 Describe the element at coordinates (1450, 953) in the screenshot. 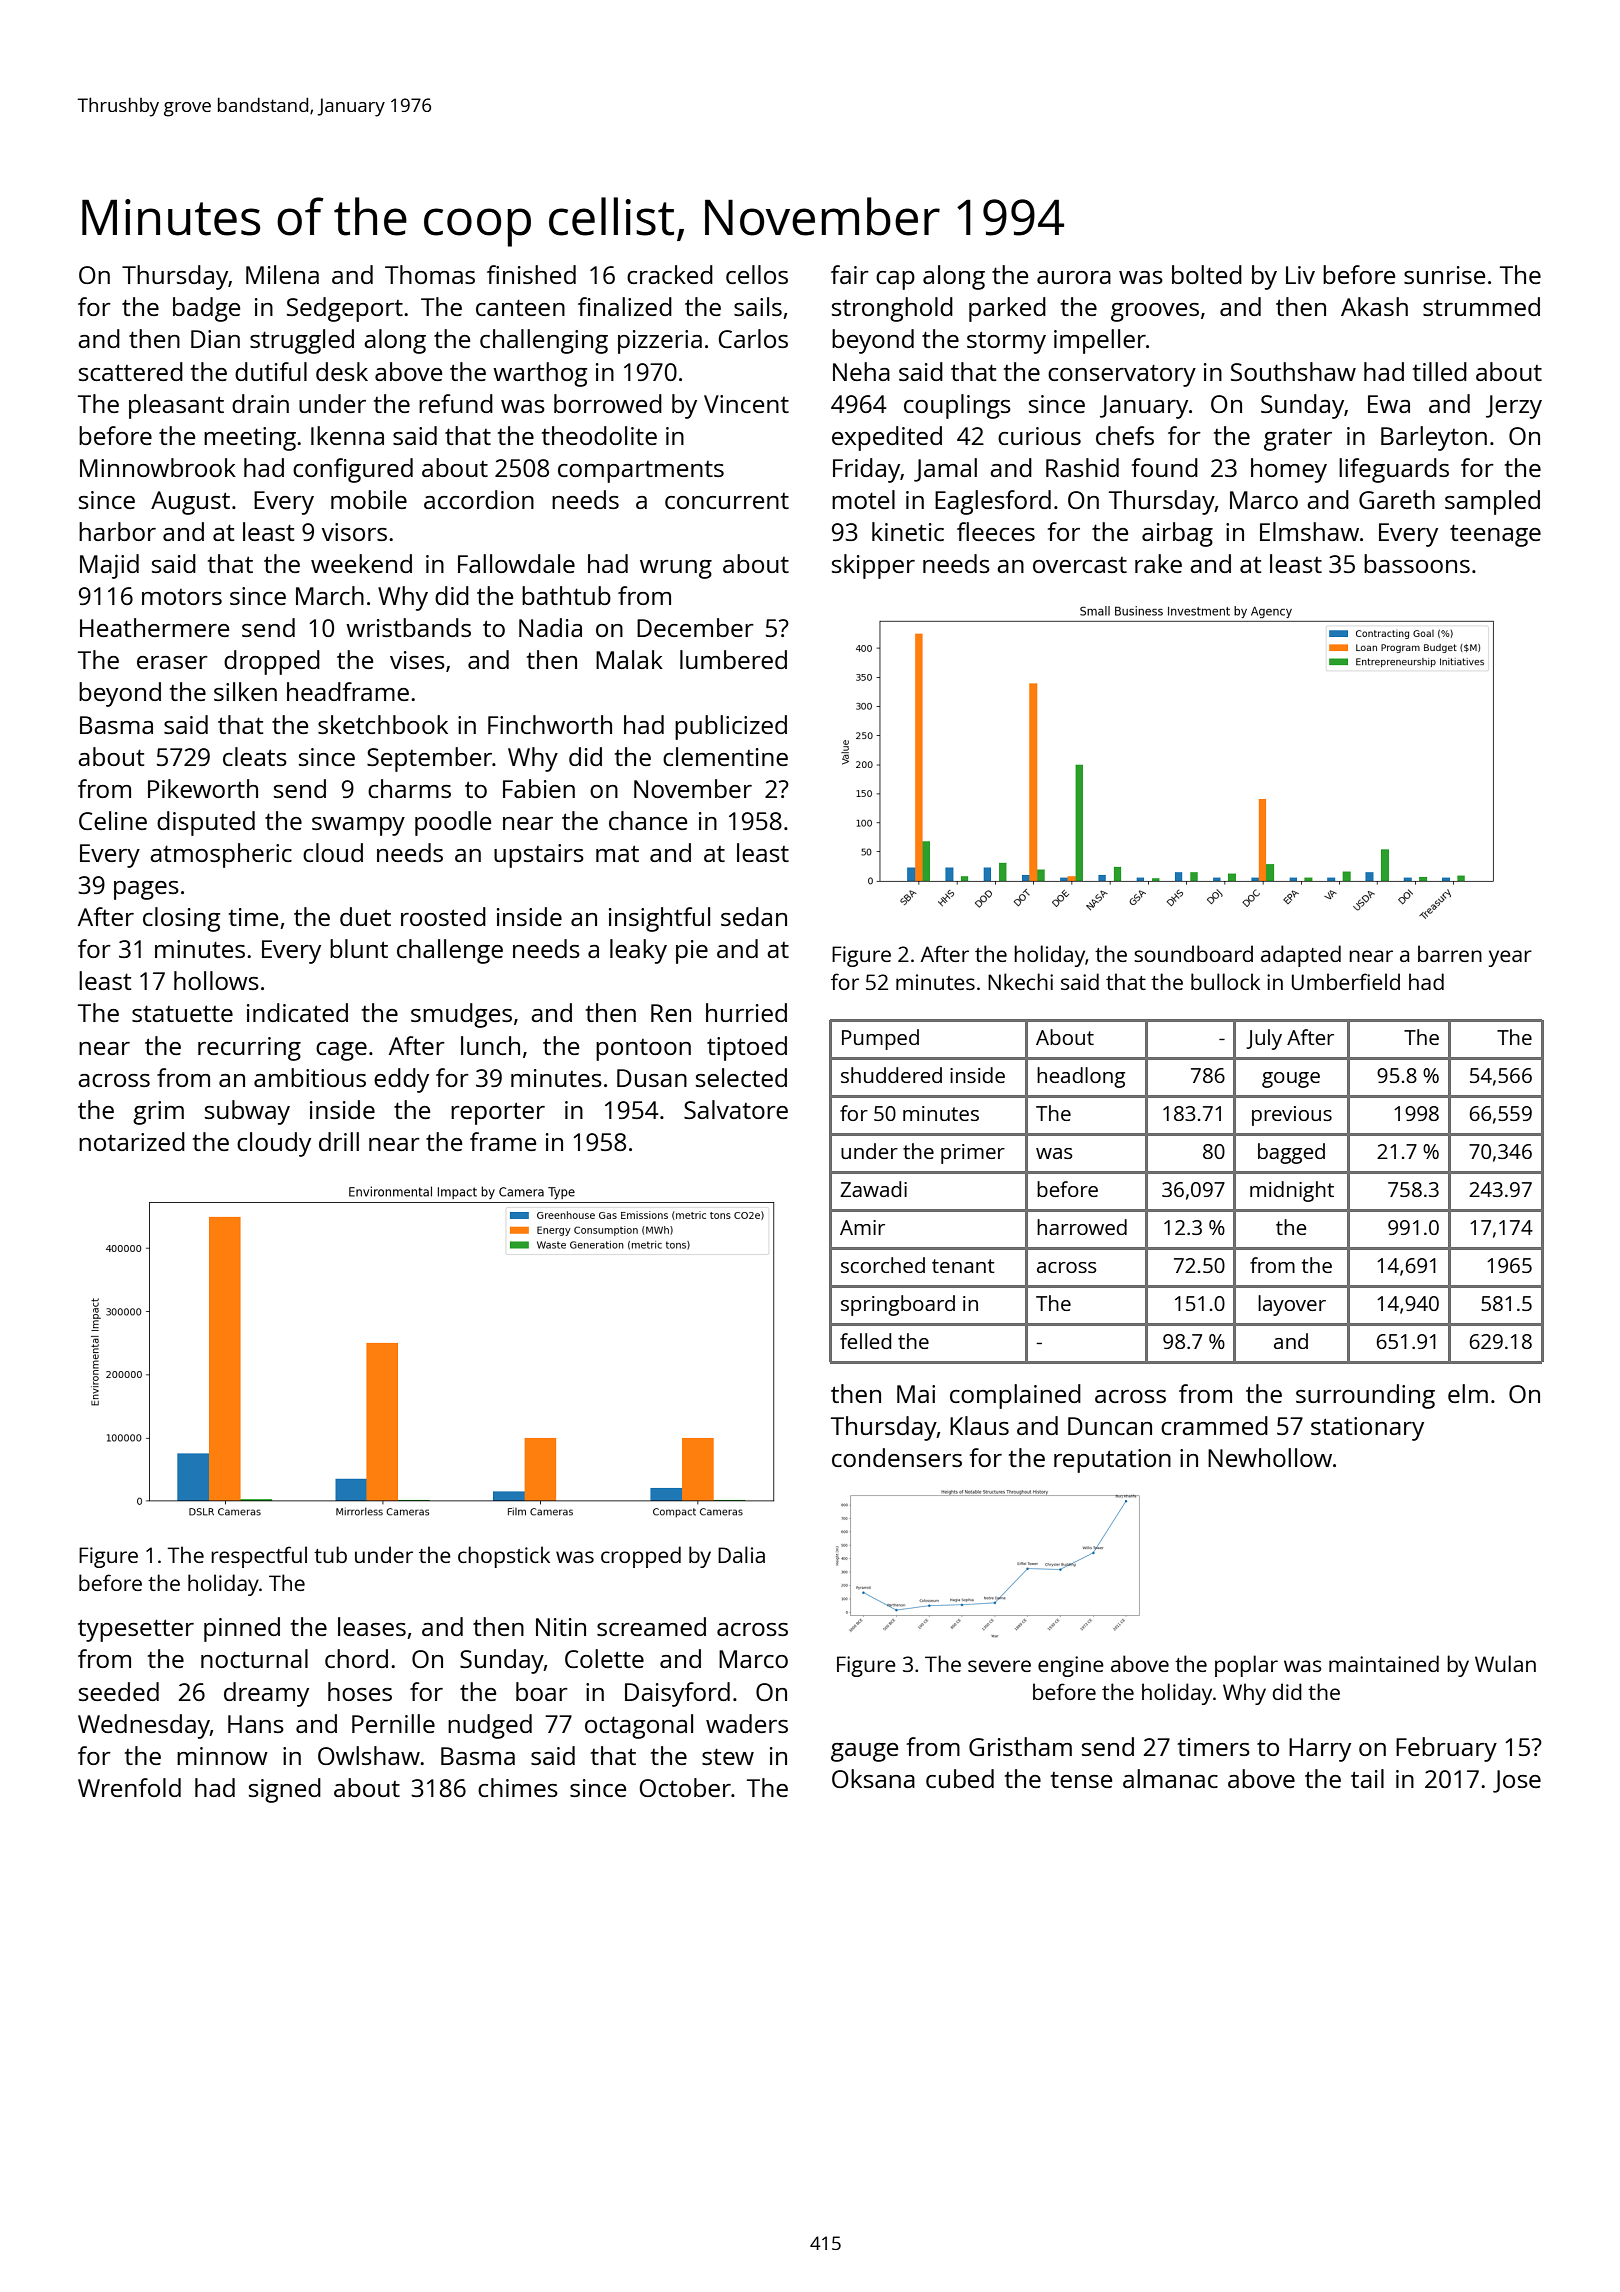

I see `barren` at that location.
